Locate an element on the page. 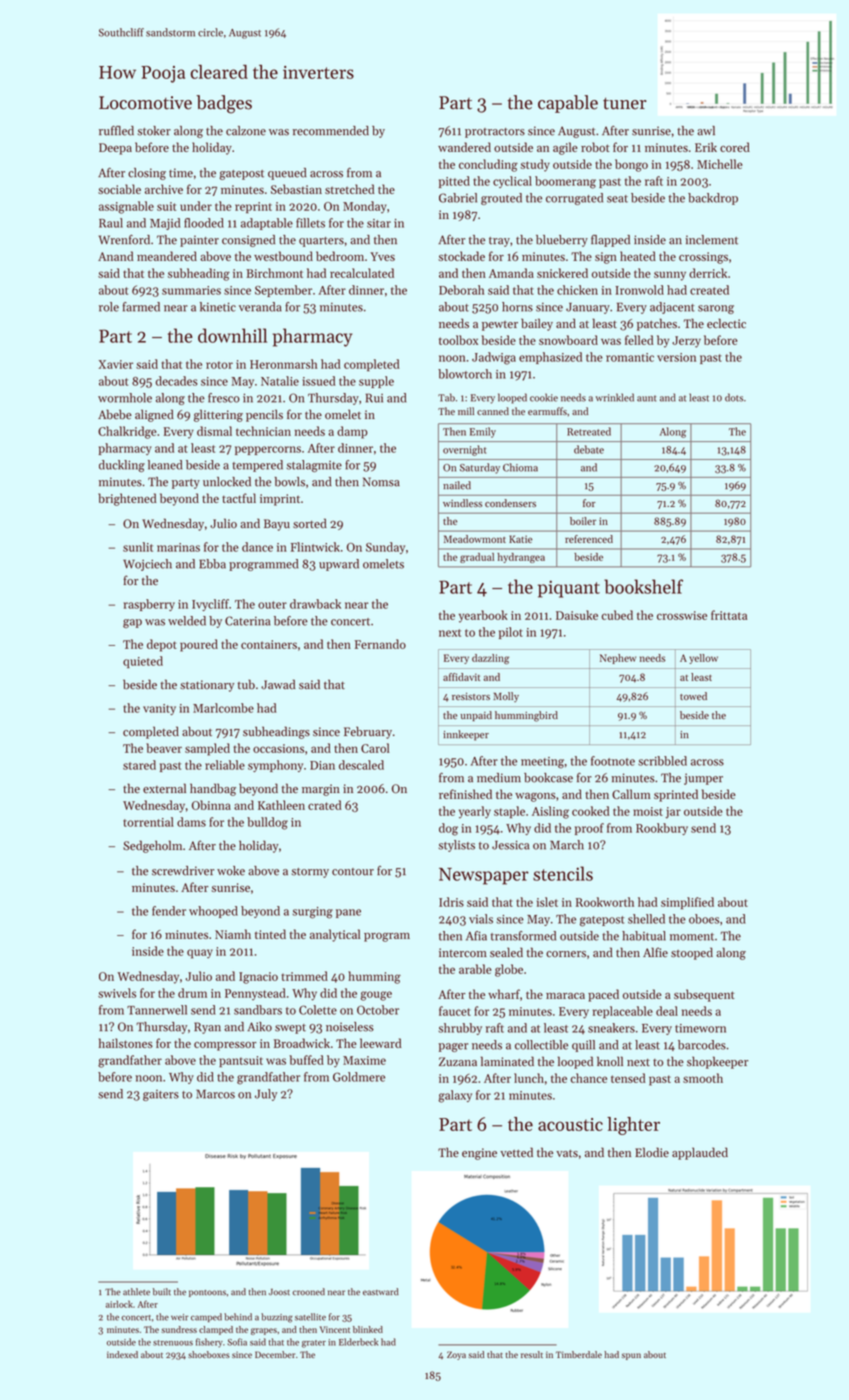 This document has height=1400, width=849. airlock is located at coordinates (119, 1304).
